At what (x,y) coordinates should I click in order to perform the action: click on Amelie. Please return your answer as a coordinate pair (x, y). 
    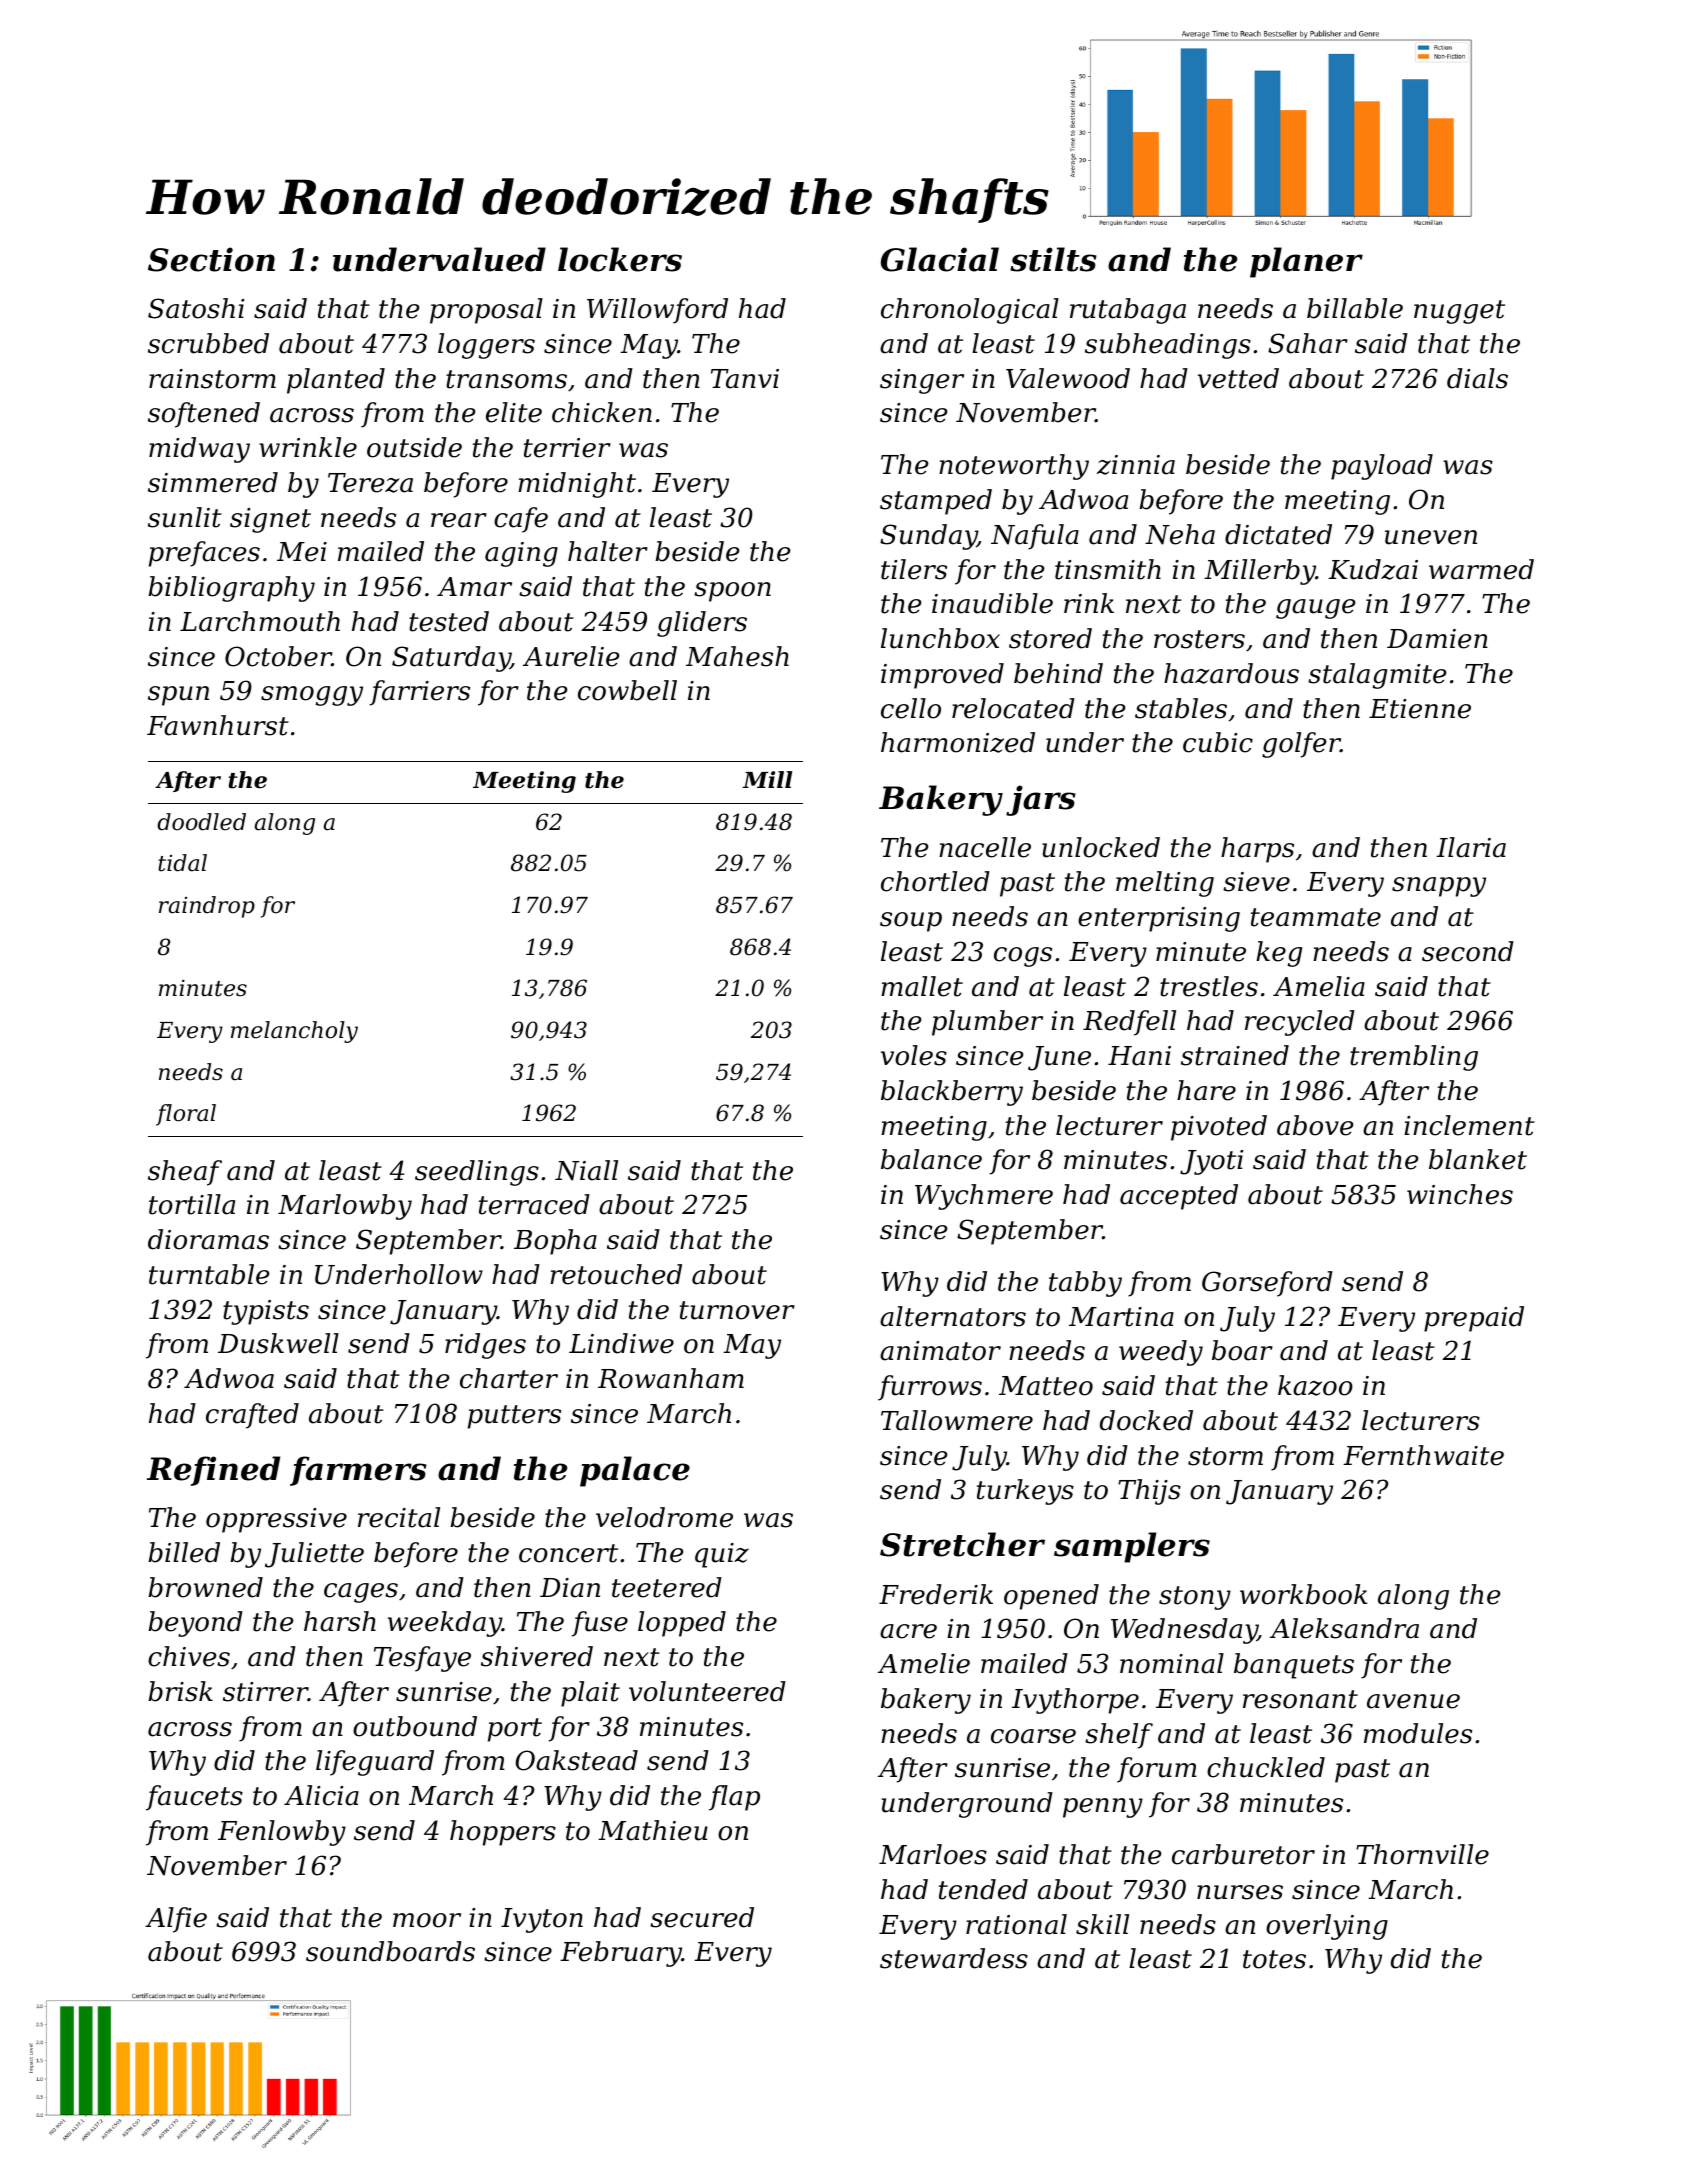
    Looking at the image, I should click on (924, 1663).
